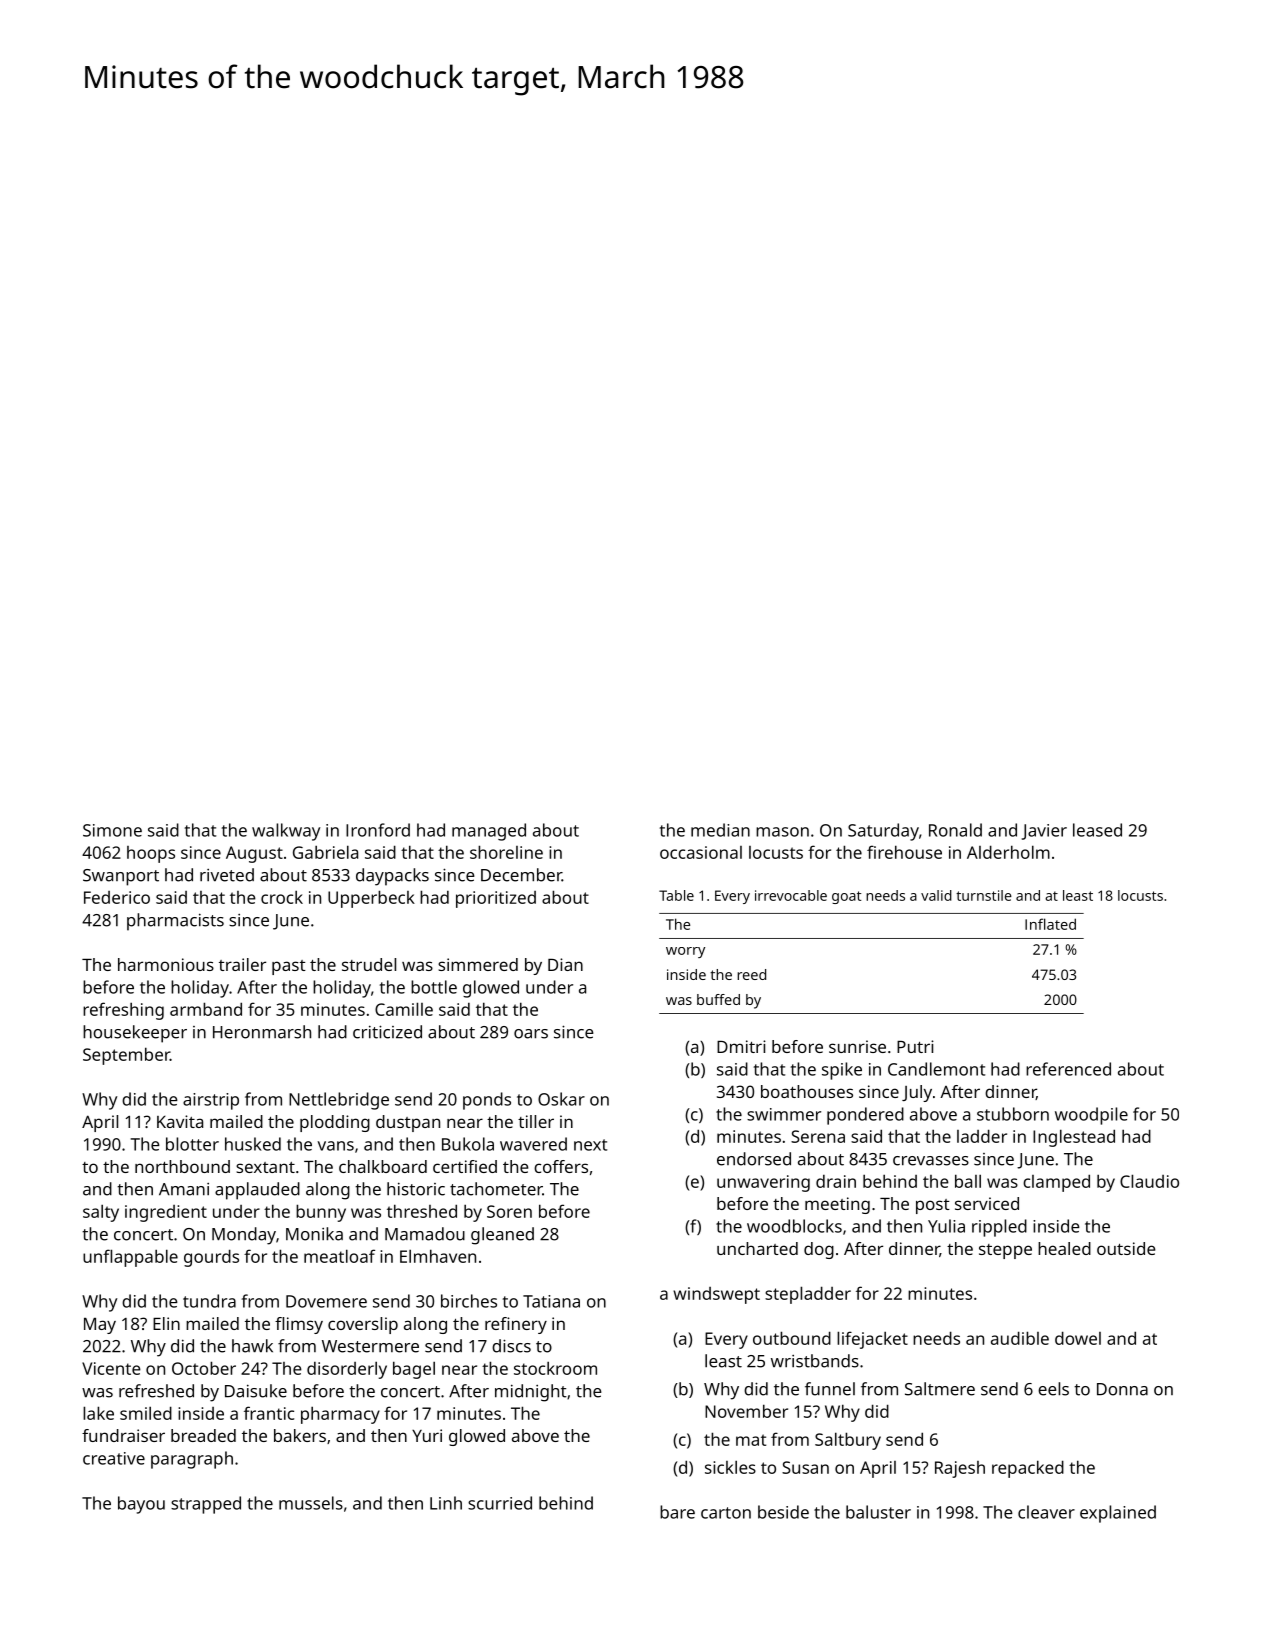 The width and height of the page is (1270, 1644). What do you see at coordinates (117, 897) in the page?
I see `Federico` at bounding box center [117, 897].
